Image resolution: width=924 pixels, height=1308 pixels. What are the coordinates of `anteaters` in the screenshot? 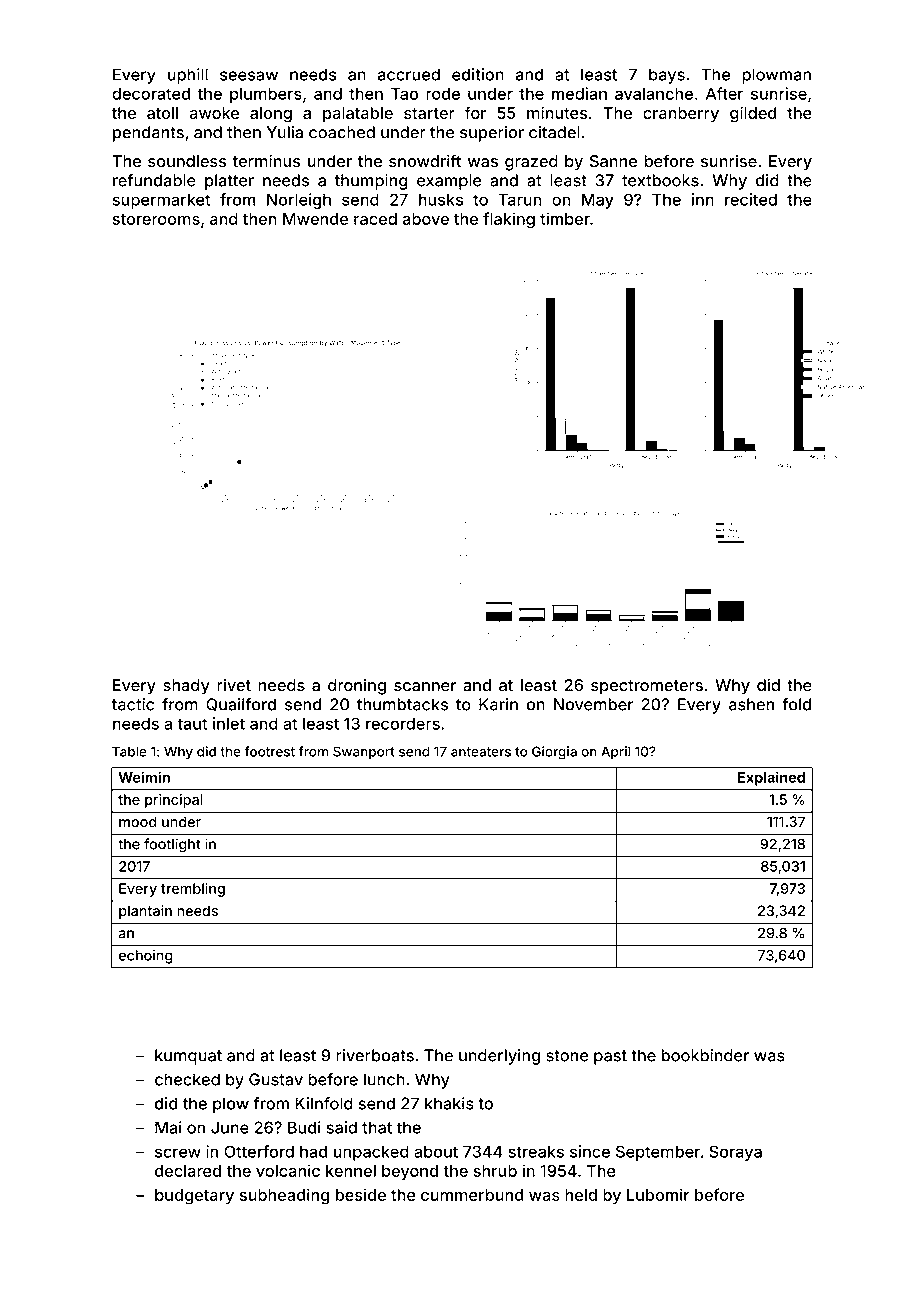 It's located at (481, 752).
